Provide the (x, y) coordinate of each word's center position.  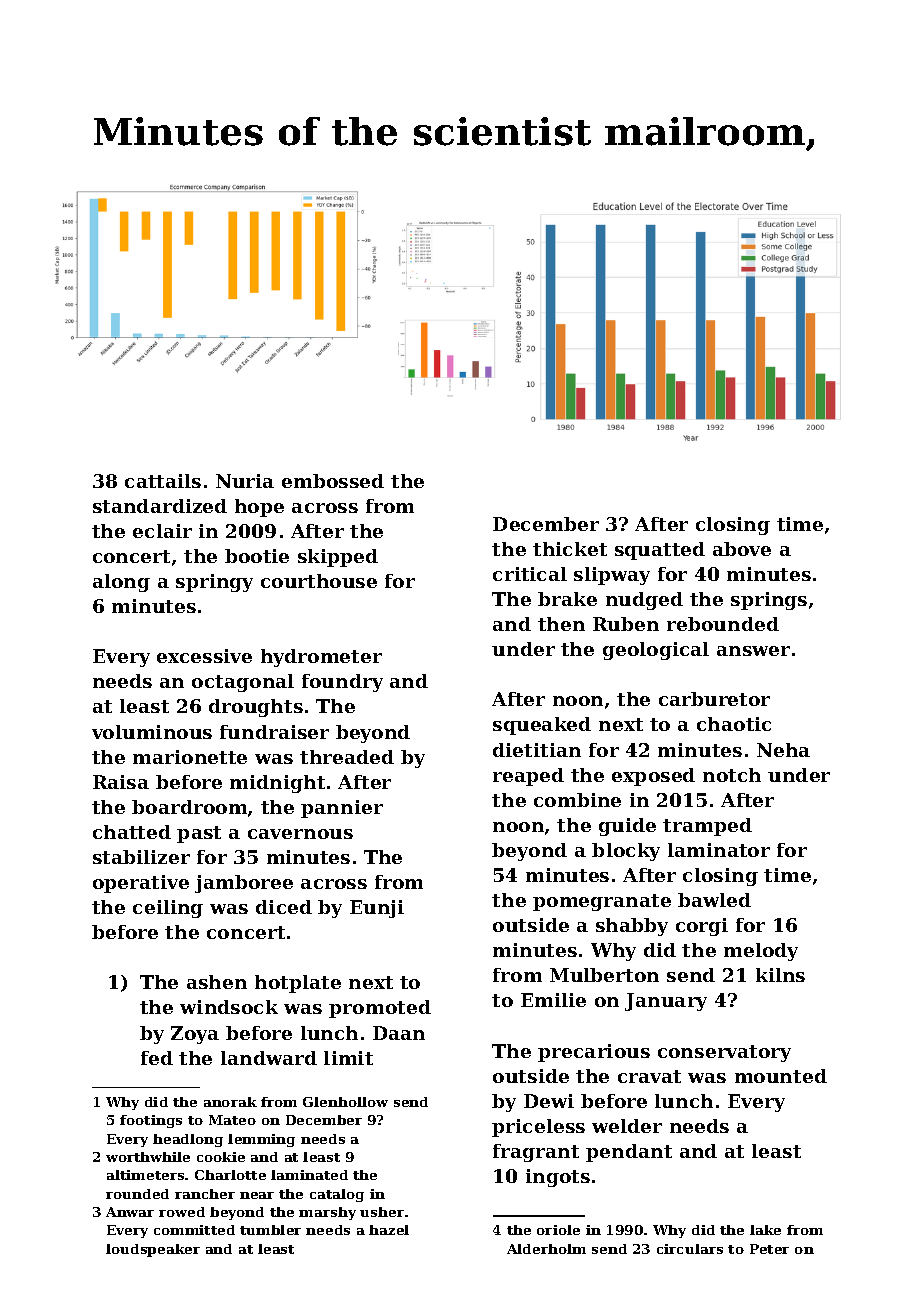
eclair (162, 531)
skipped (338, 558)
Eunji (377, 909)
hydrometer (321, 658)
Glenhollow (345, 1102)
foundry (342, 683)
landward (269, 1058)
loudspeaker (153, 1250)
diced (284, 907)
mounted (781, 1076)
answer (753, 651)
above (742, 549)
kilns (780, 975)
